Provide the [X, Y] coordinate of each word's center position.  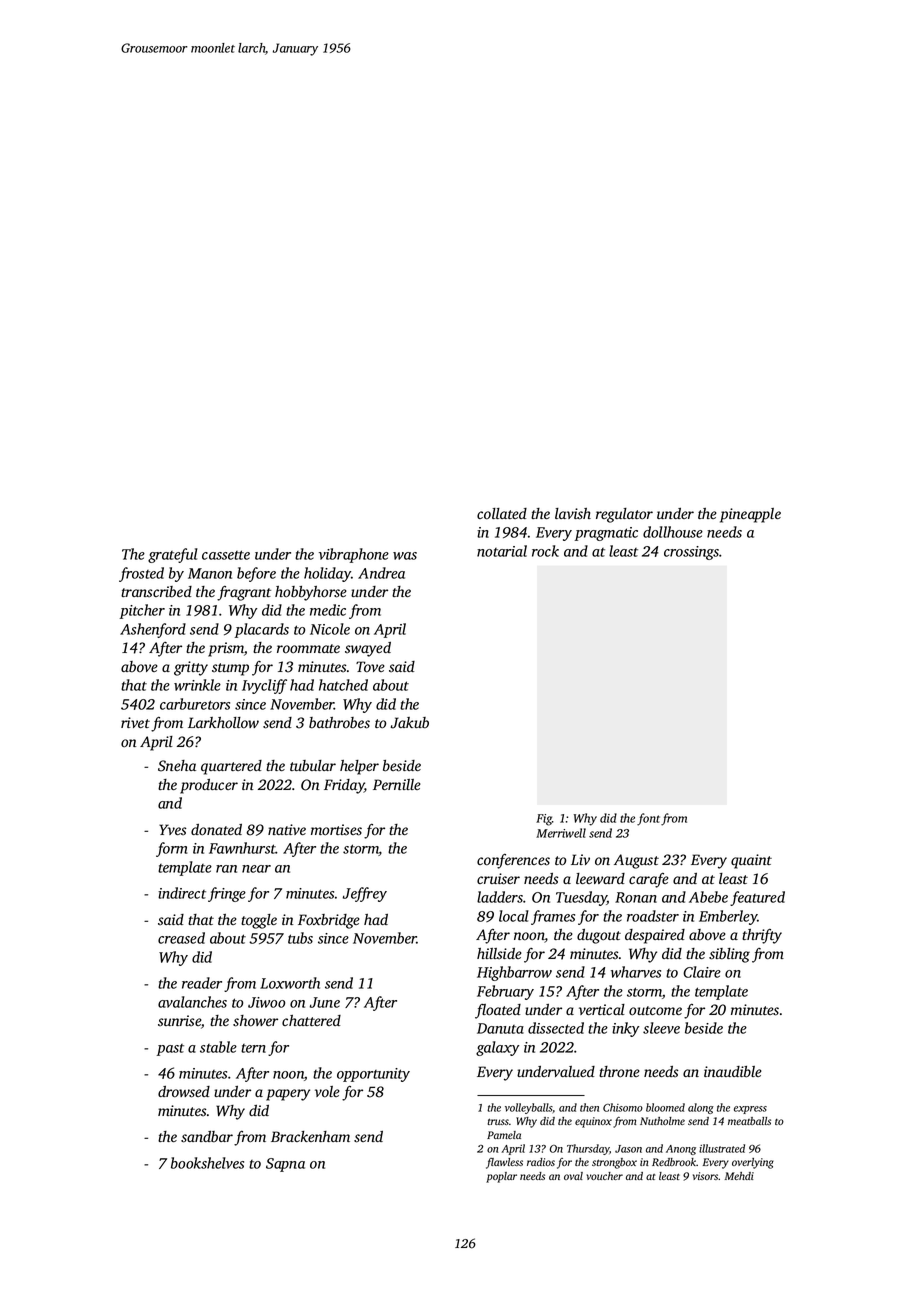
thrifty [762, 936]
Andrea [381, 573]
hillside [499, 954]
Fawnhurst [242, 848]
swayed [368, 649]
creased [181, 938]
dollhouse [673, 532]
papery [288, 1095]
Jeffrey [365, 894]
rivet [135, 722]
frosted [141, 574]
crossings [691, 553]
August [636, 861]
